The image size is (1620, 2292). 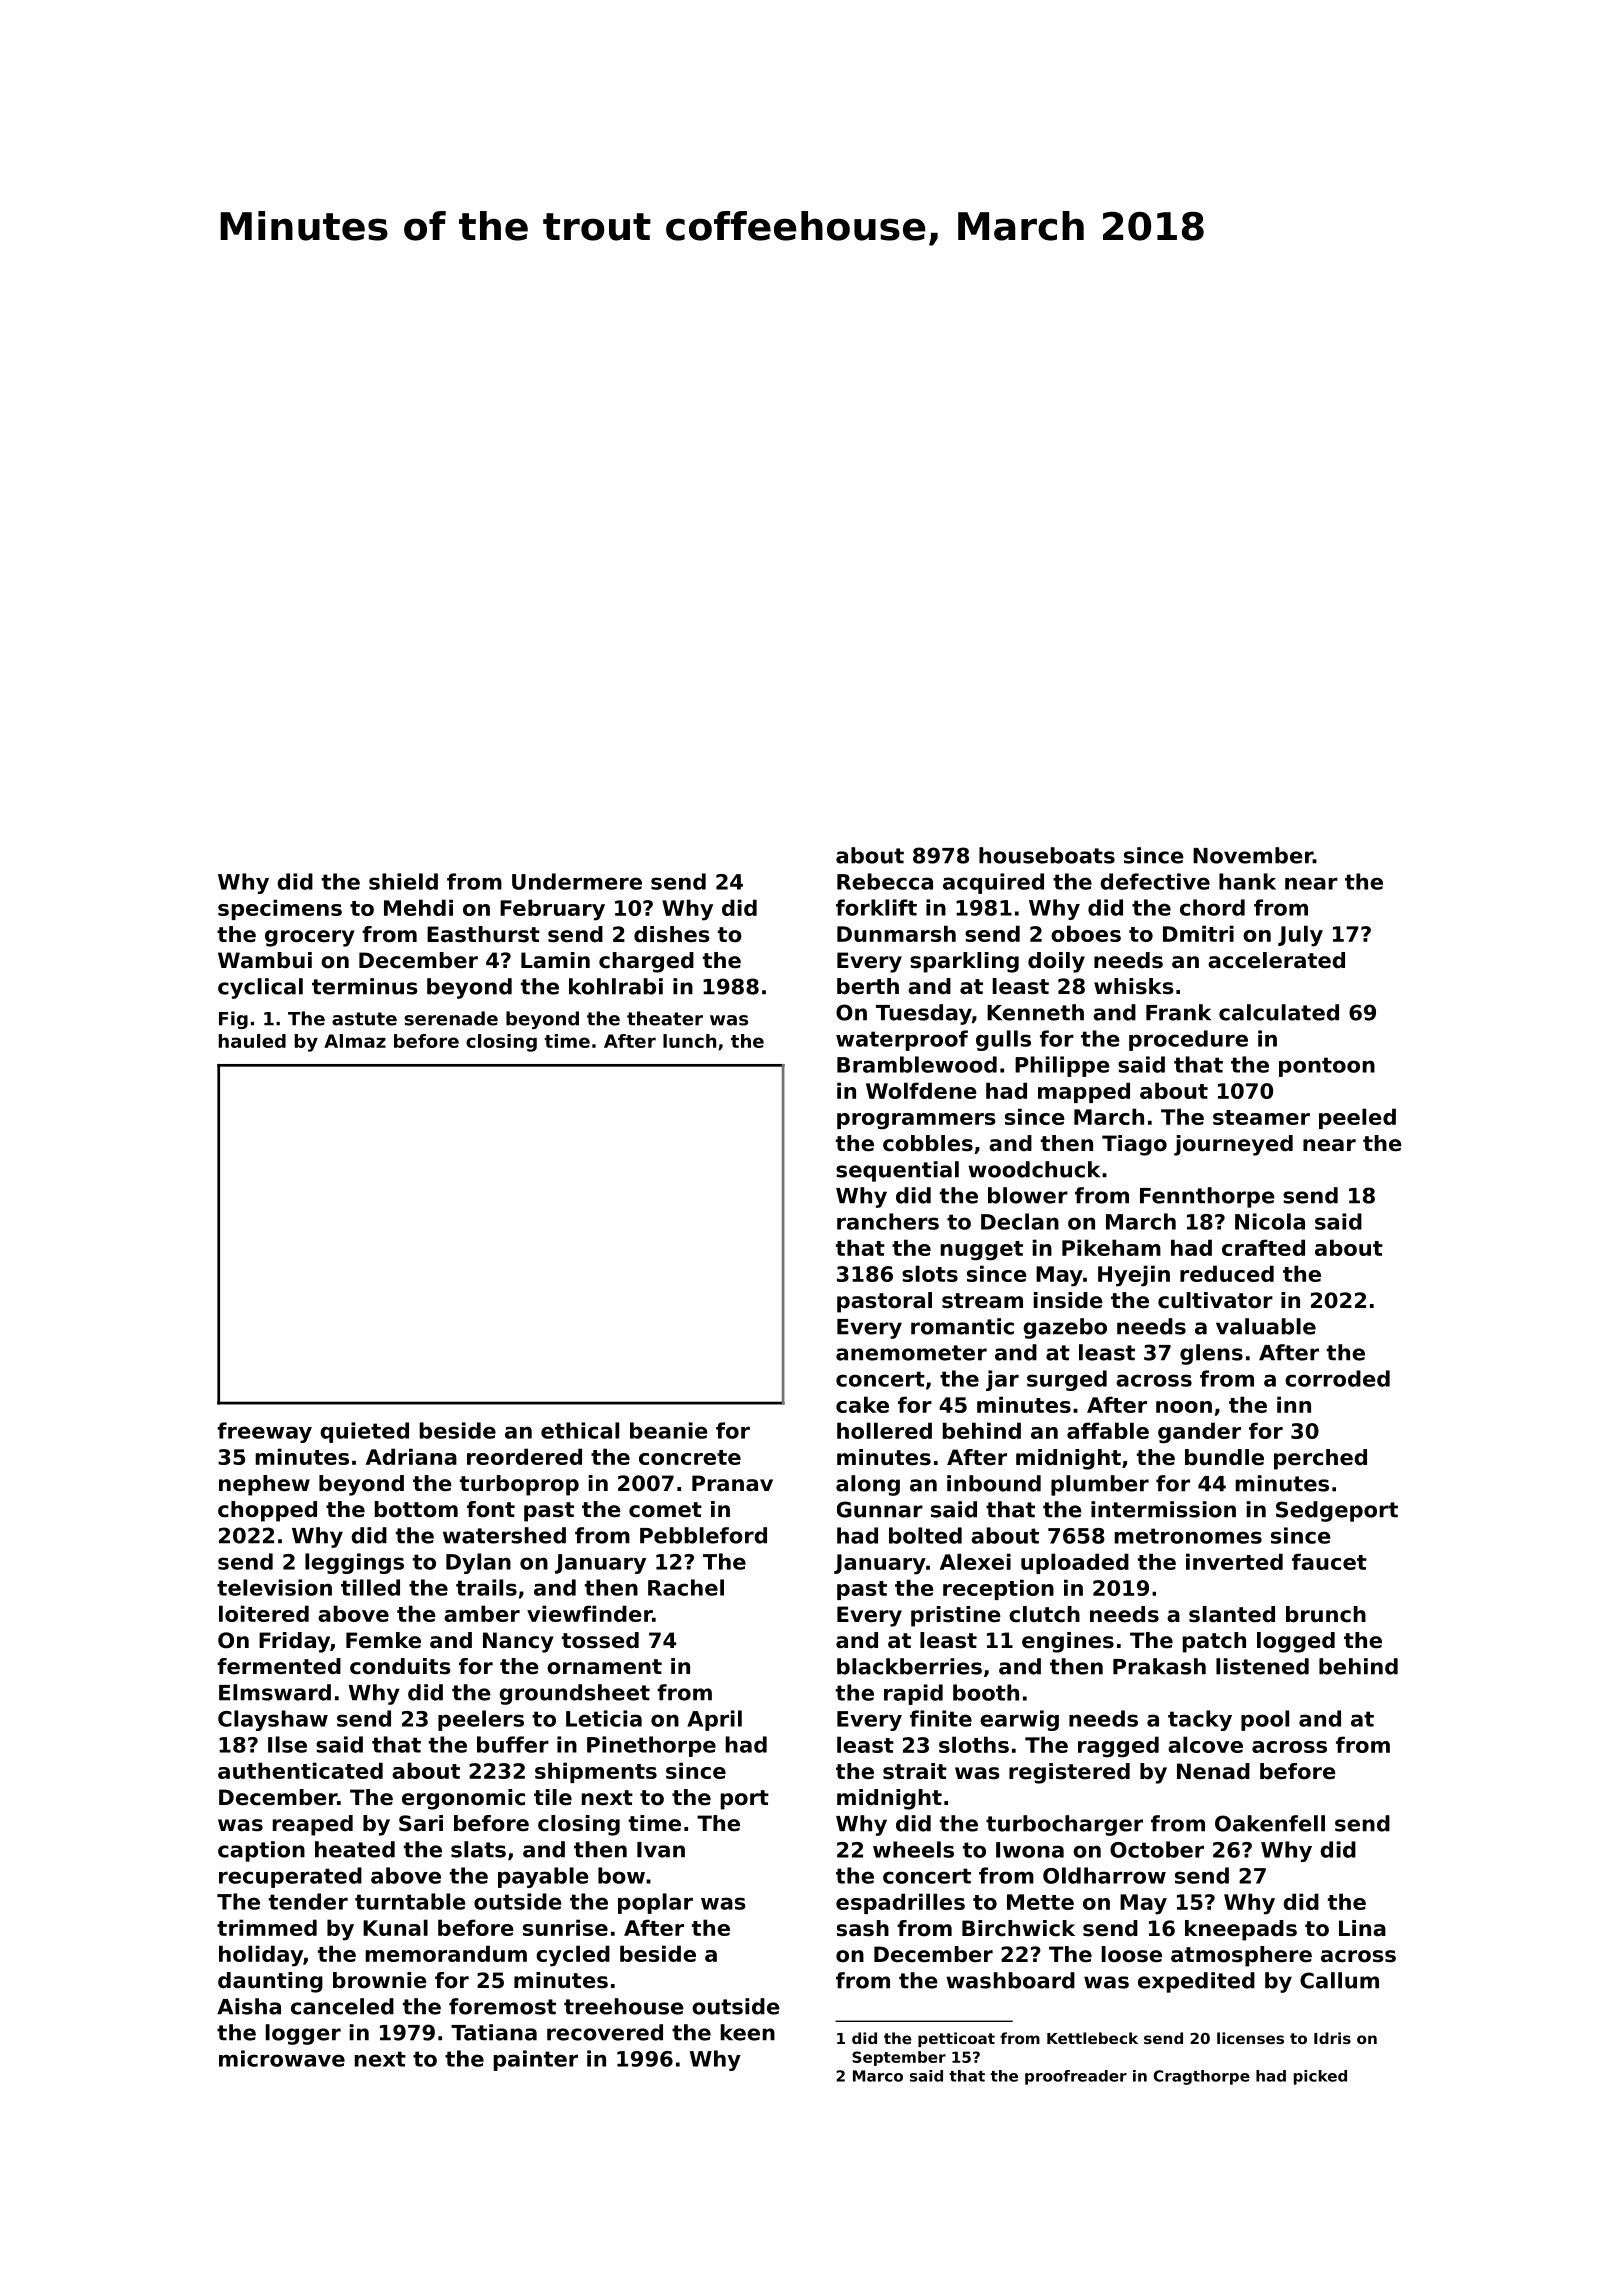 What do you see at coordinates (703, 1535) in the image?
I see `Pebbleford` at bounding box center [703, 1535].
